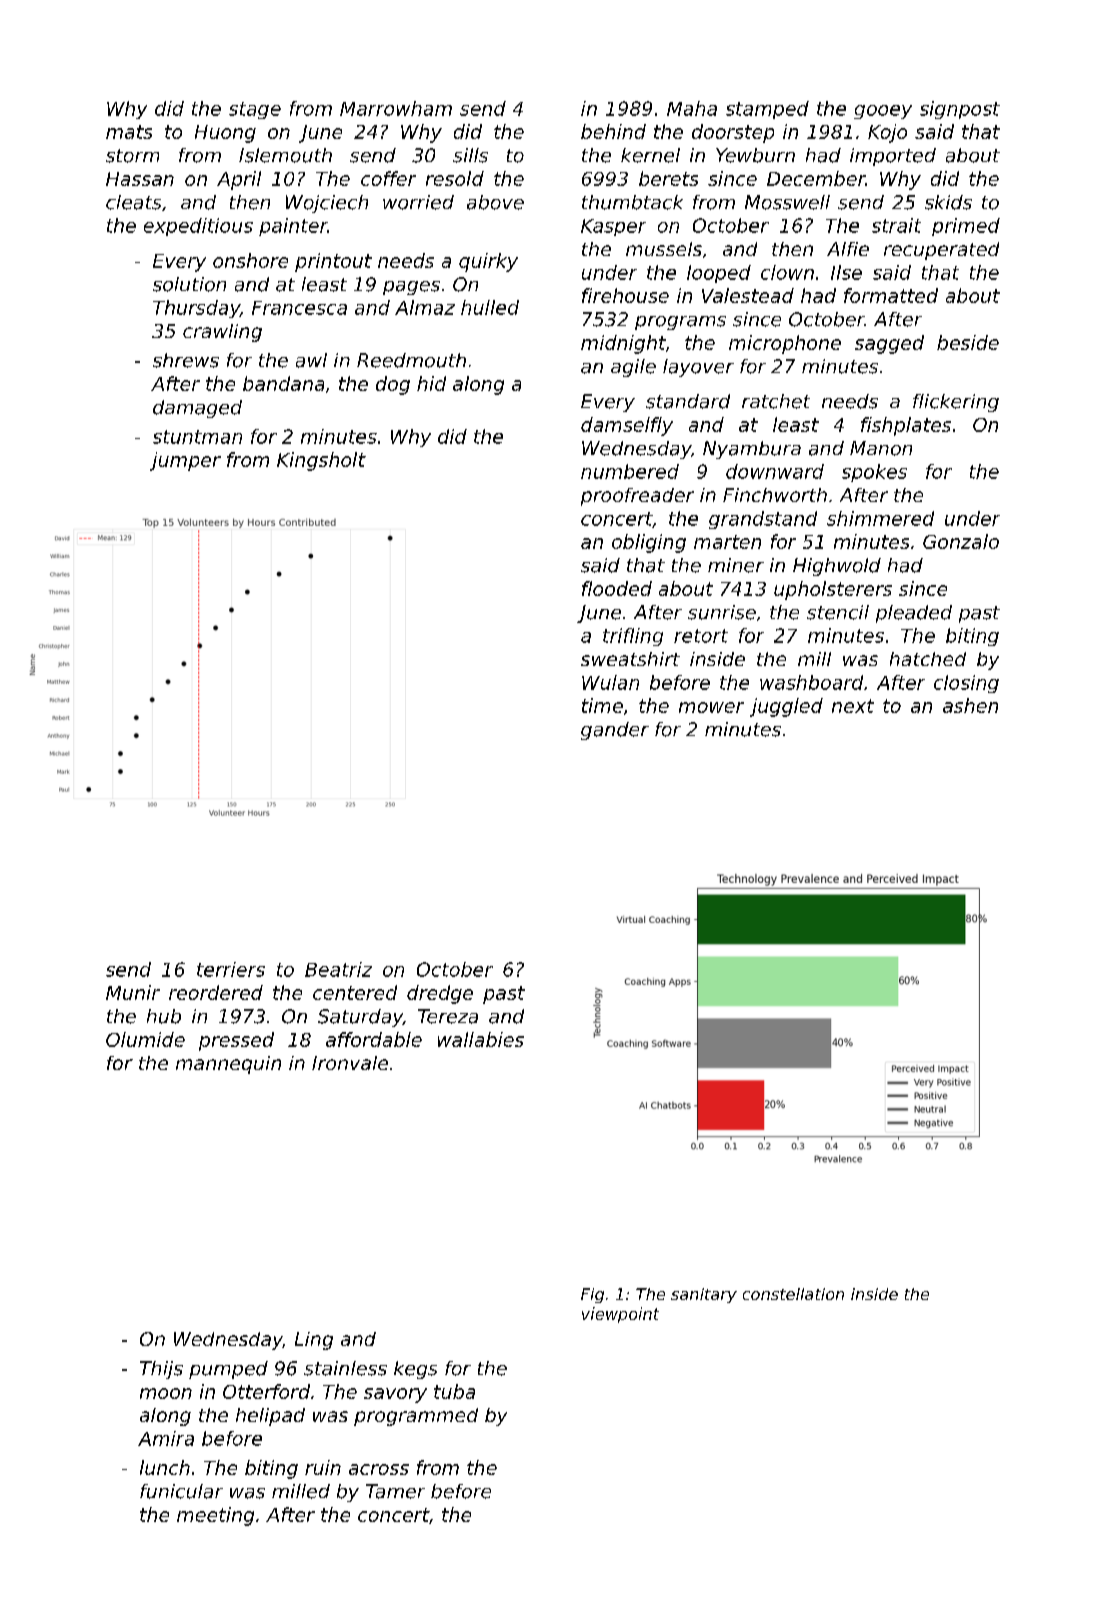 The width and height of the screenshot is (1105, 1600). Describe the element at coordinates (231, 969) in the screenshot. I see `terriers` at that location.
